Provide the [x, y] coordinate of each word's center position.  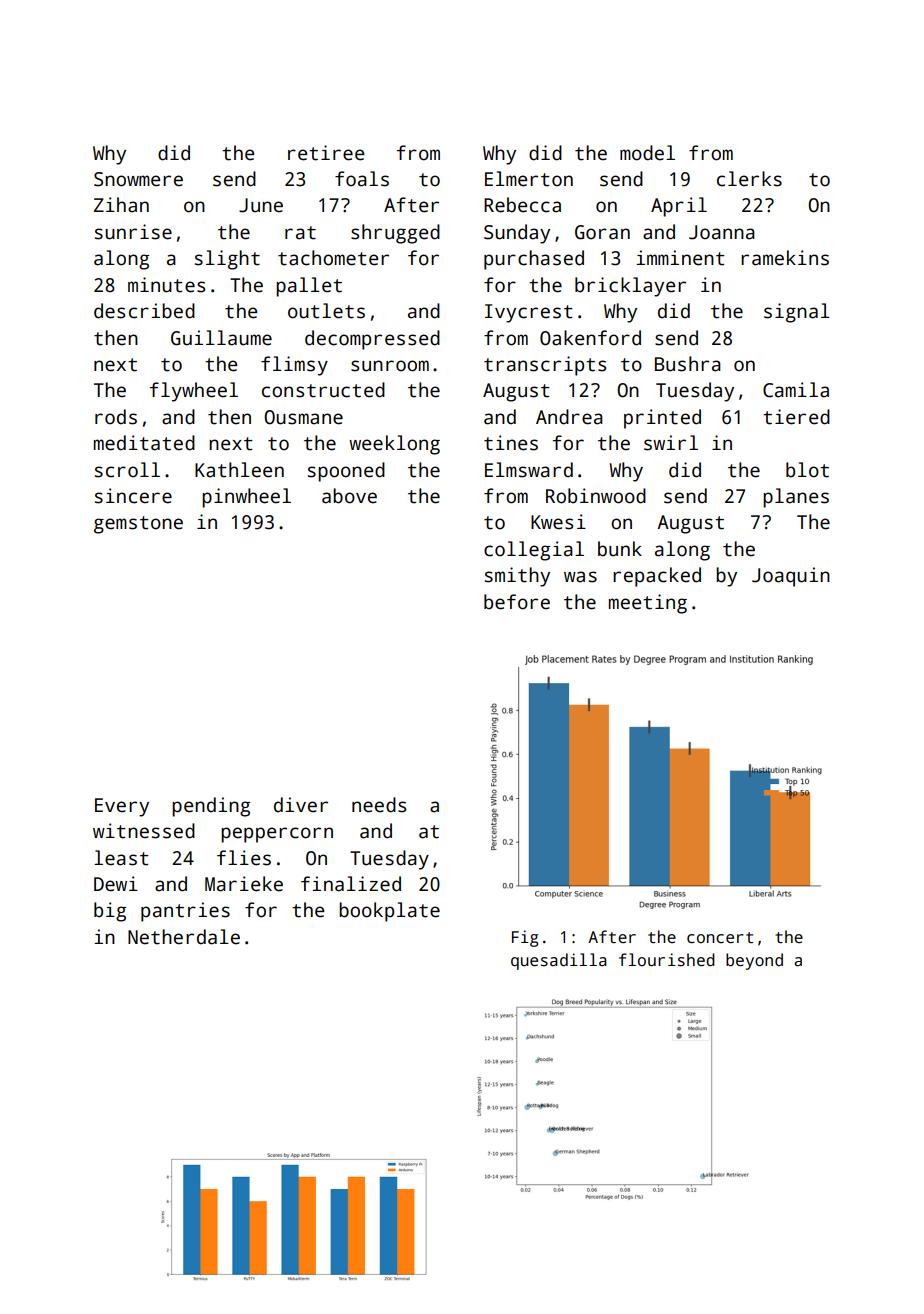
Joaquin [791, 577]
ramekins [785, 258]
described [144, 311]
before [517, 602]
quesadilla [559, 961]
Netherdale [184, 937]
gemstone [138, 525]
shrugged [395, 234]
